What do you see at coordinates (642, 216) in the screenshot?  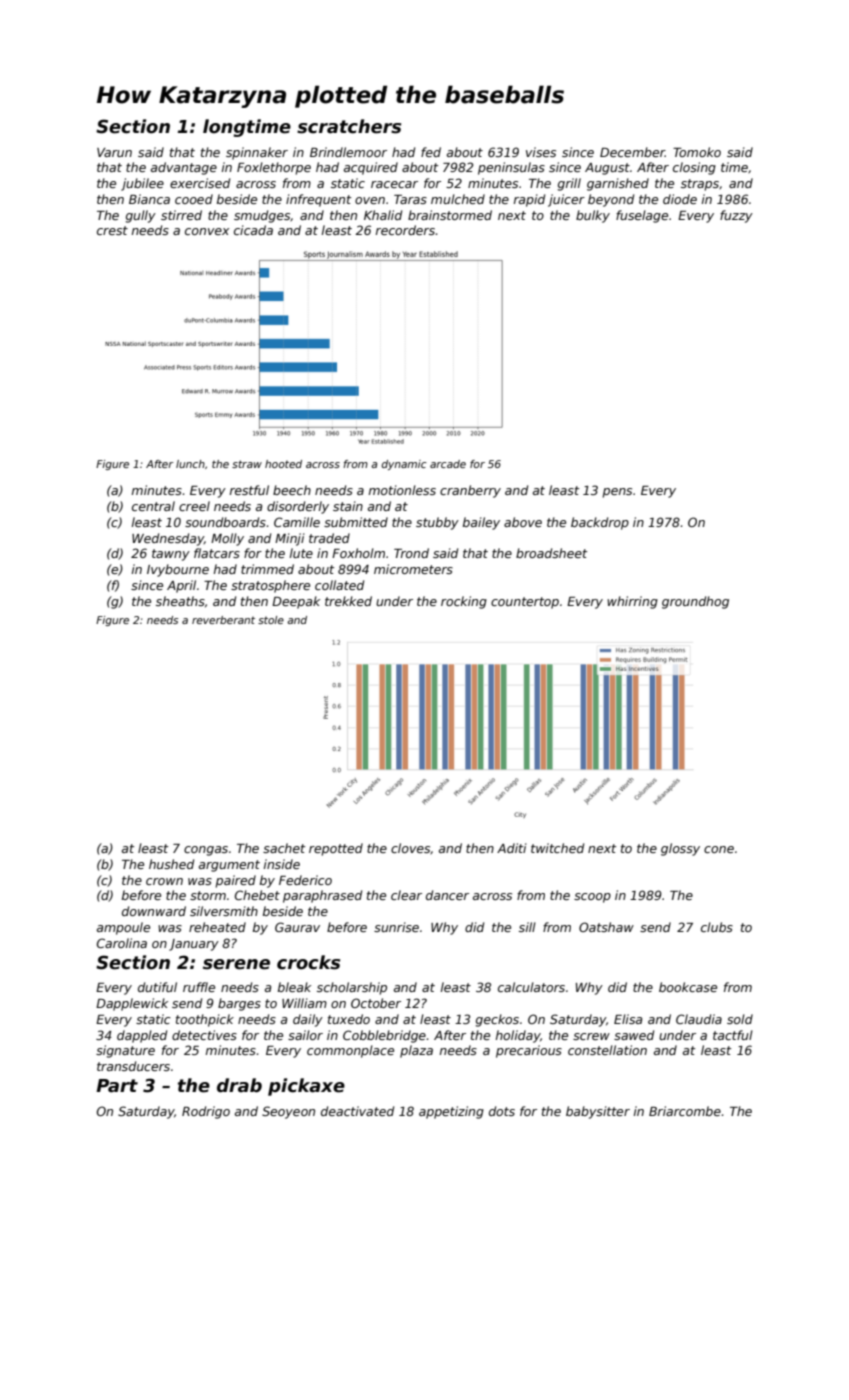 I see `fuselage` at bounding box center [642, 216].
